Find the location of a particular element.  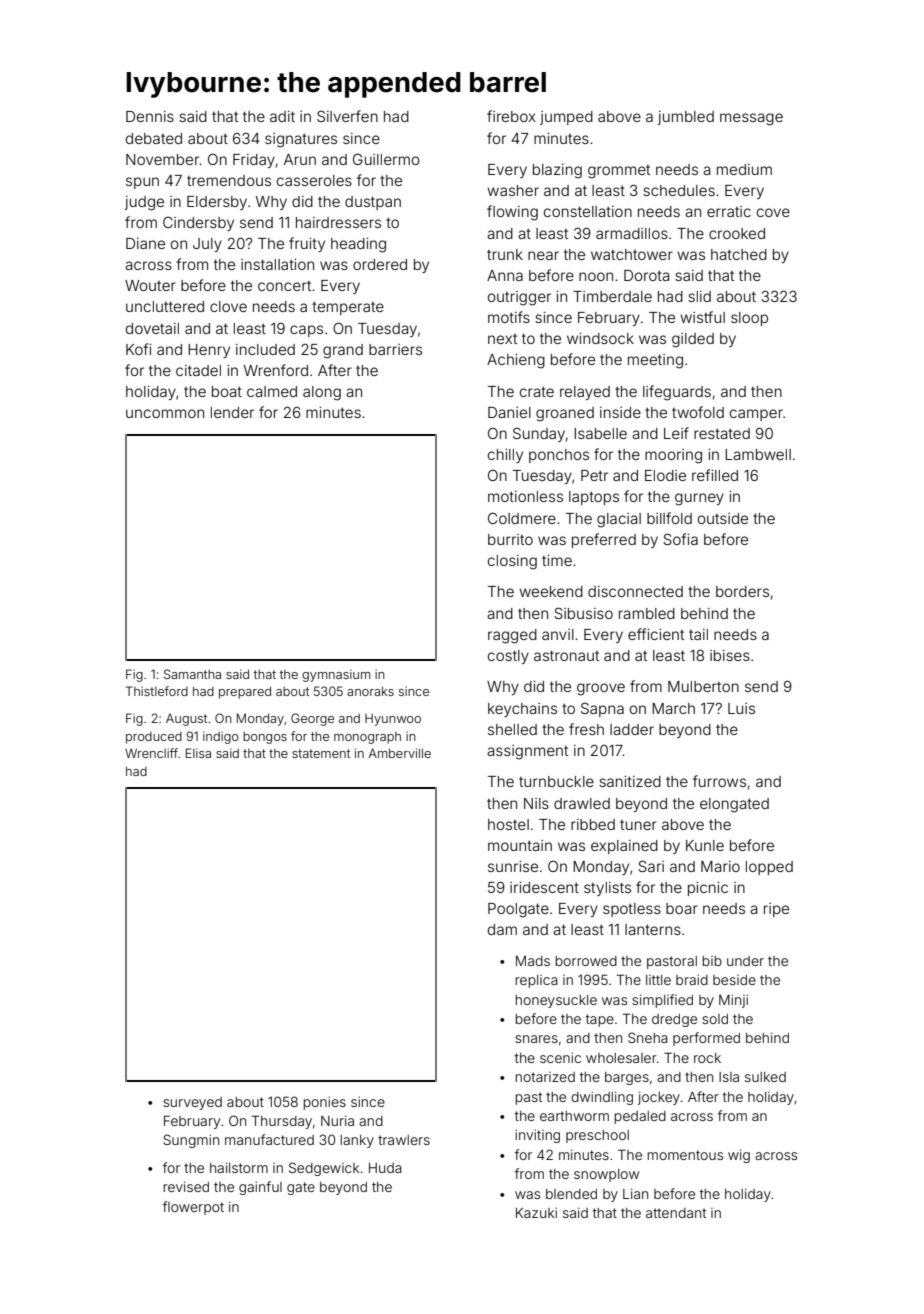

Dorota is located at coordinates (646, 275).
